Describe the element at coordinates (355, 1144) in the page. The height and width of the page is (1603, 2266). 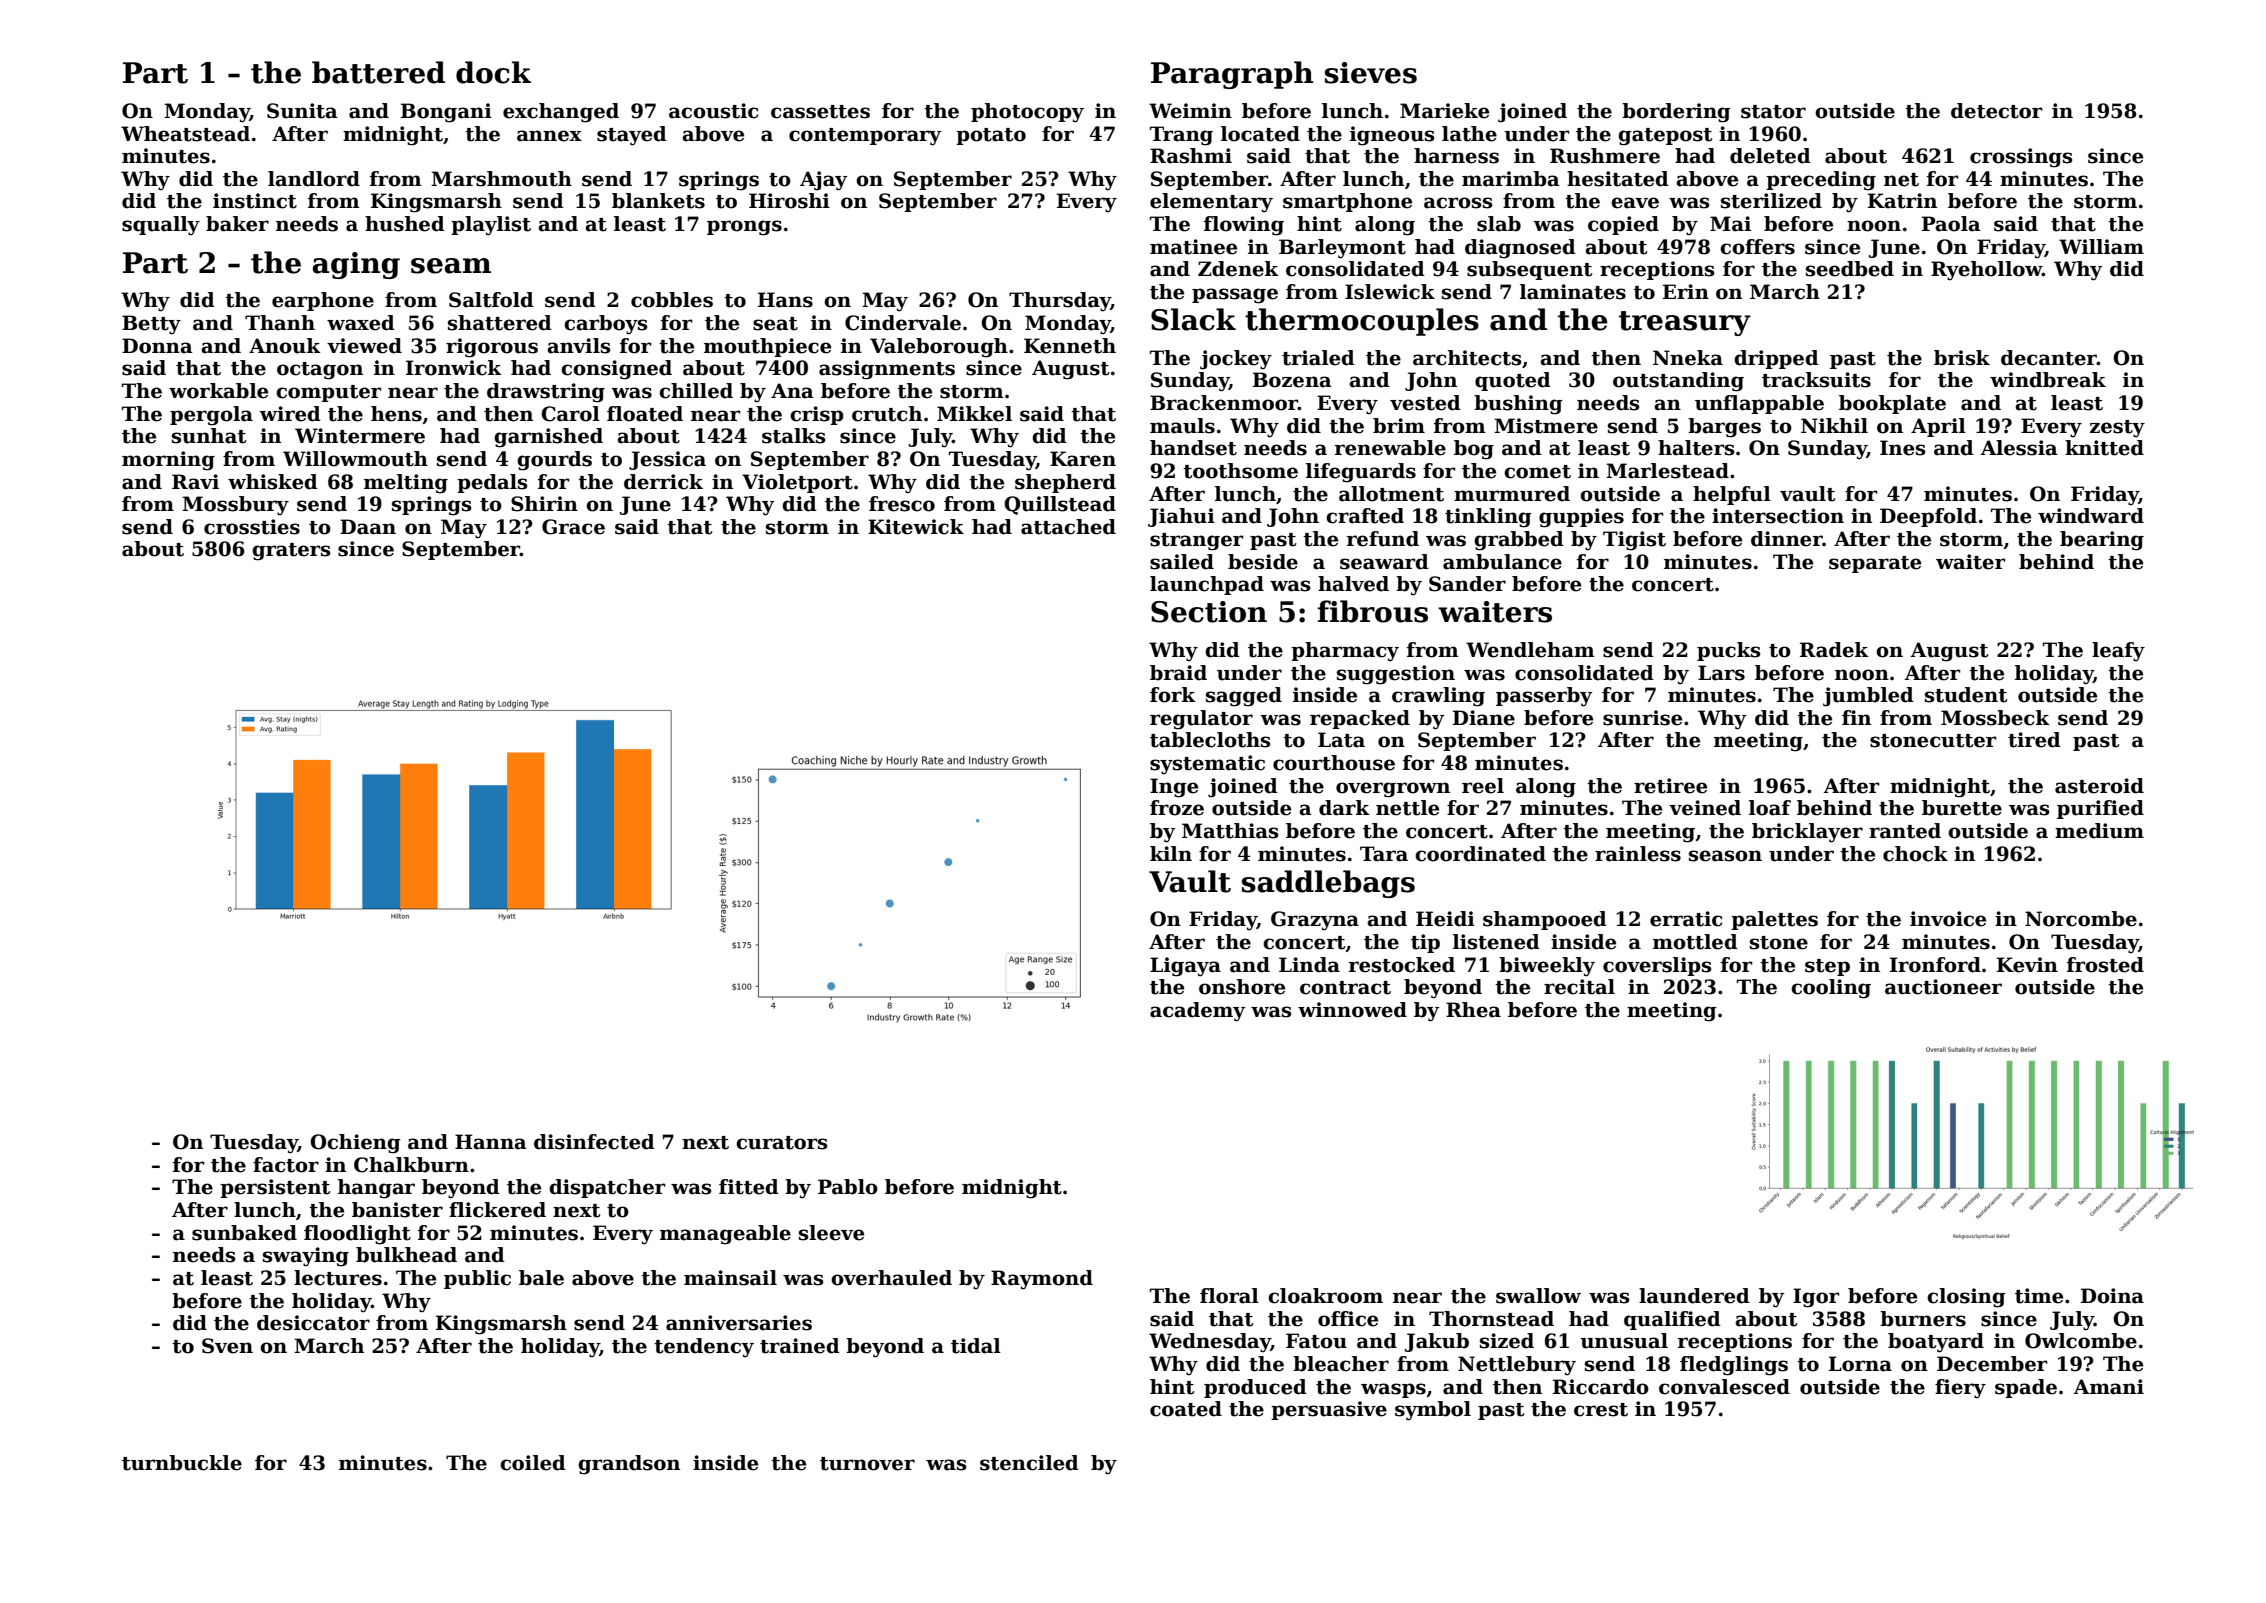
I see `Ochieng` at that location.
